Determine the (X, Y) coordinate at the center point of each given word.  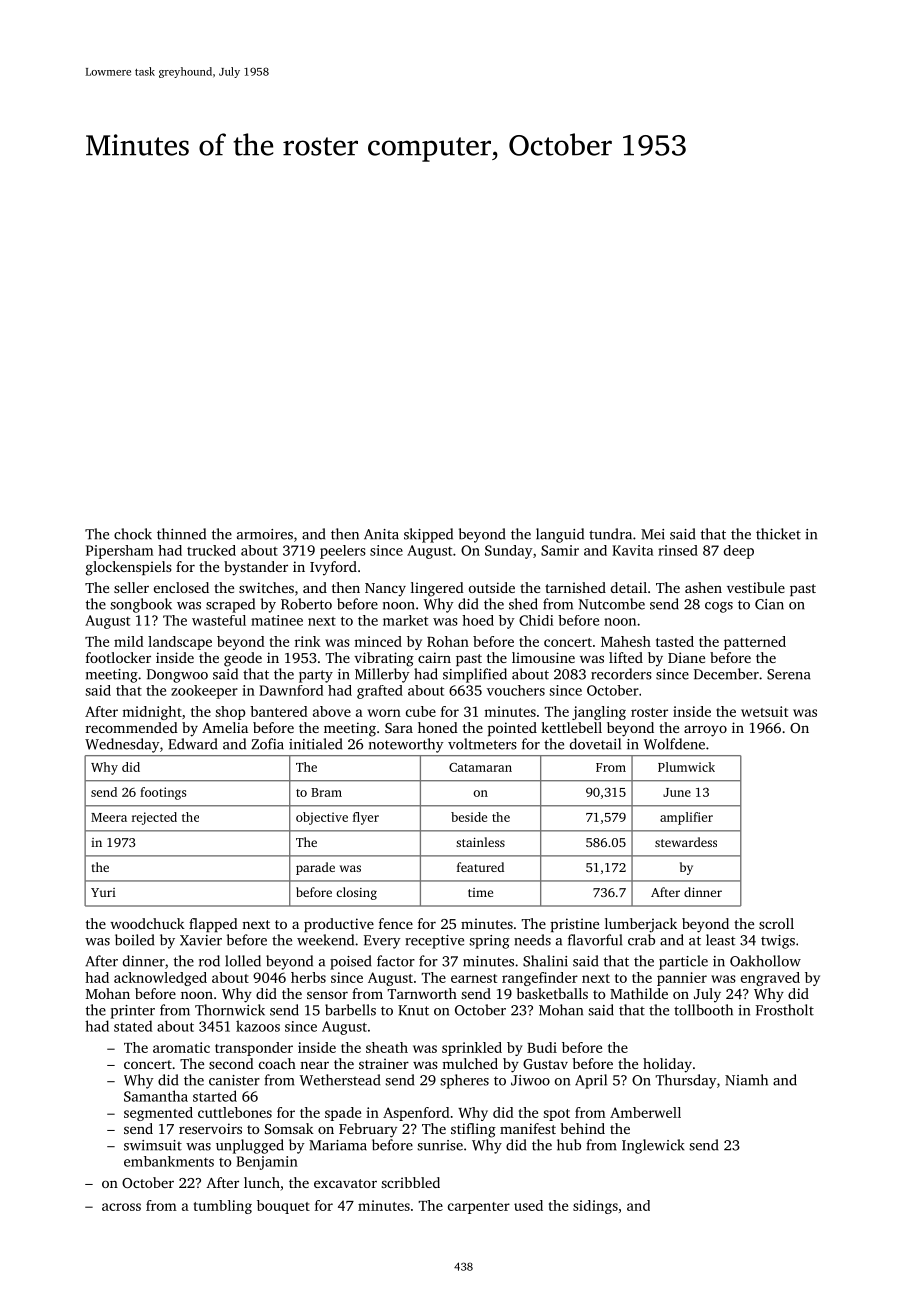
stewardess (686, 842)
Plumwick (686, 767)
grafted (380, 692)
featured (480, 867)
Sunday (509, 552)
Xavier (201, 940)
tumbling (223, 1207)
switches (266, 587)
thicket (778, 534)
